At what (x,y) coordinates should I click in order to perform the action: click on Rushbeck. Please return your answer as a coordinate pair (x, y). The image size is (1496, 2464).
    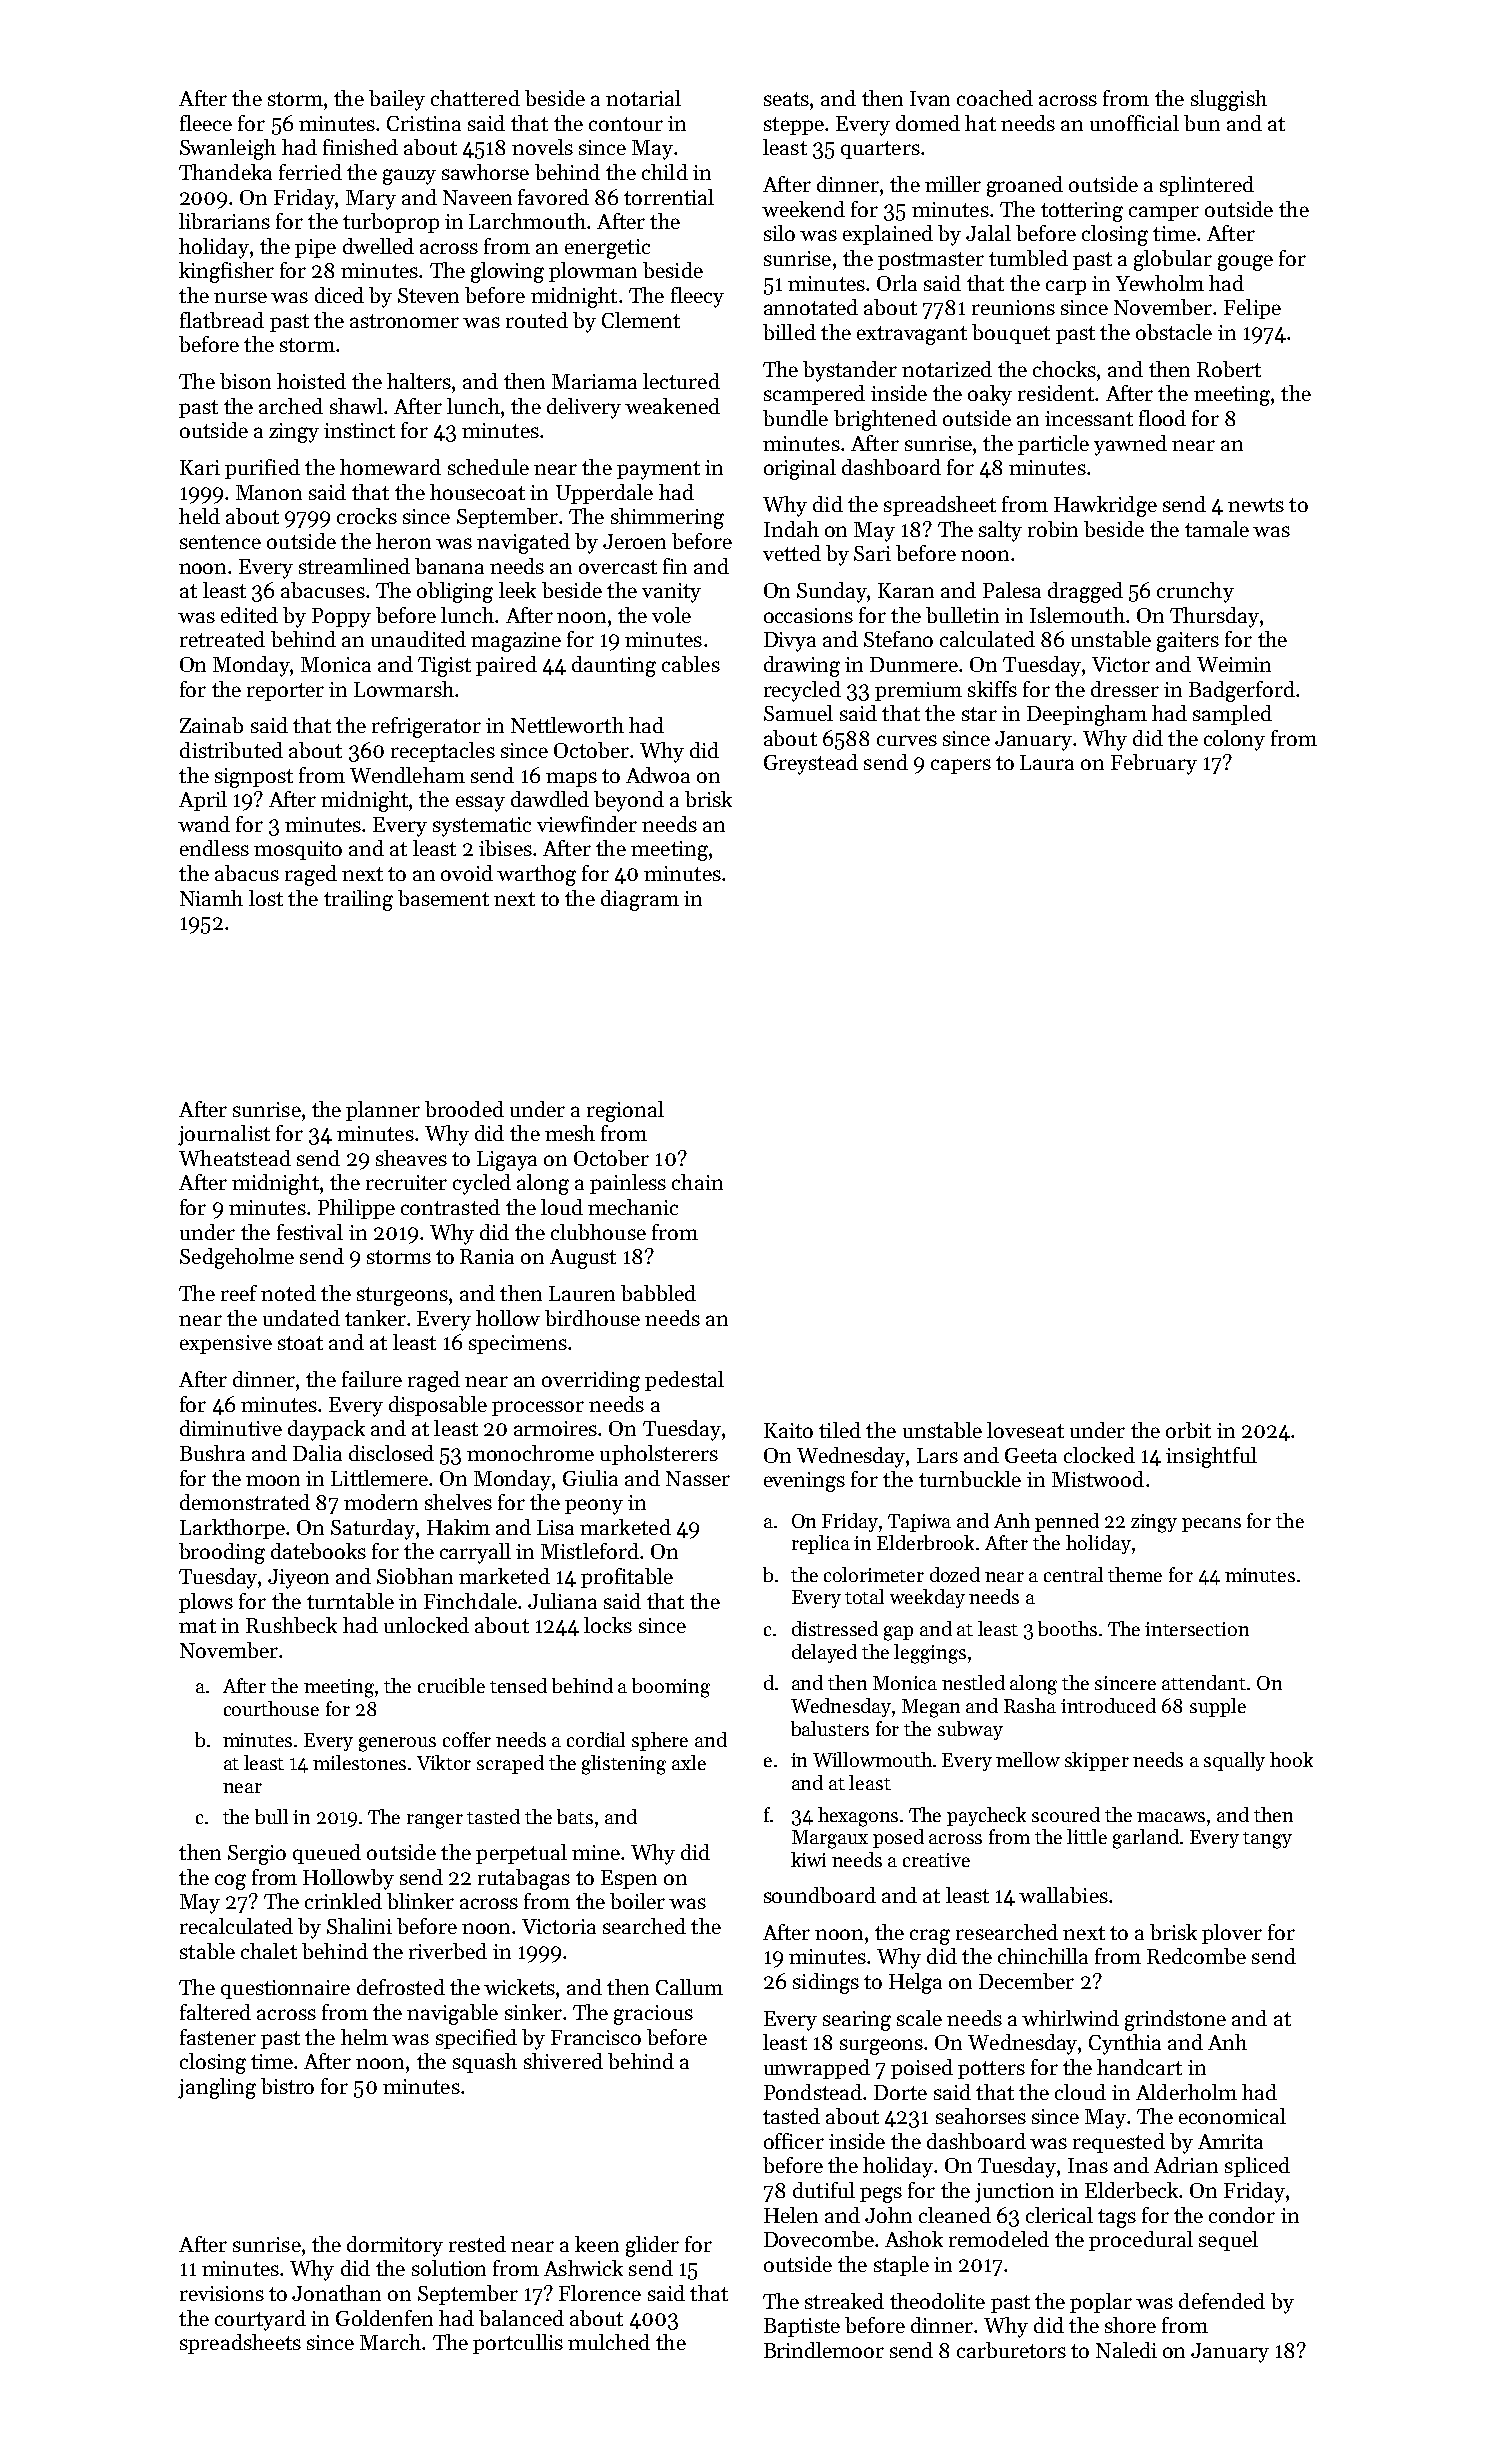
    Looking at the image, I should click on (291, 1625).
